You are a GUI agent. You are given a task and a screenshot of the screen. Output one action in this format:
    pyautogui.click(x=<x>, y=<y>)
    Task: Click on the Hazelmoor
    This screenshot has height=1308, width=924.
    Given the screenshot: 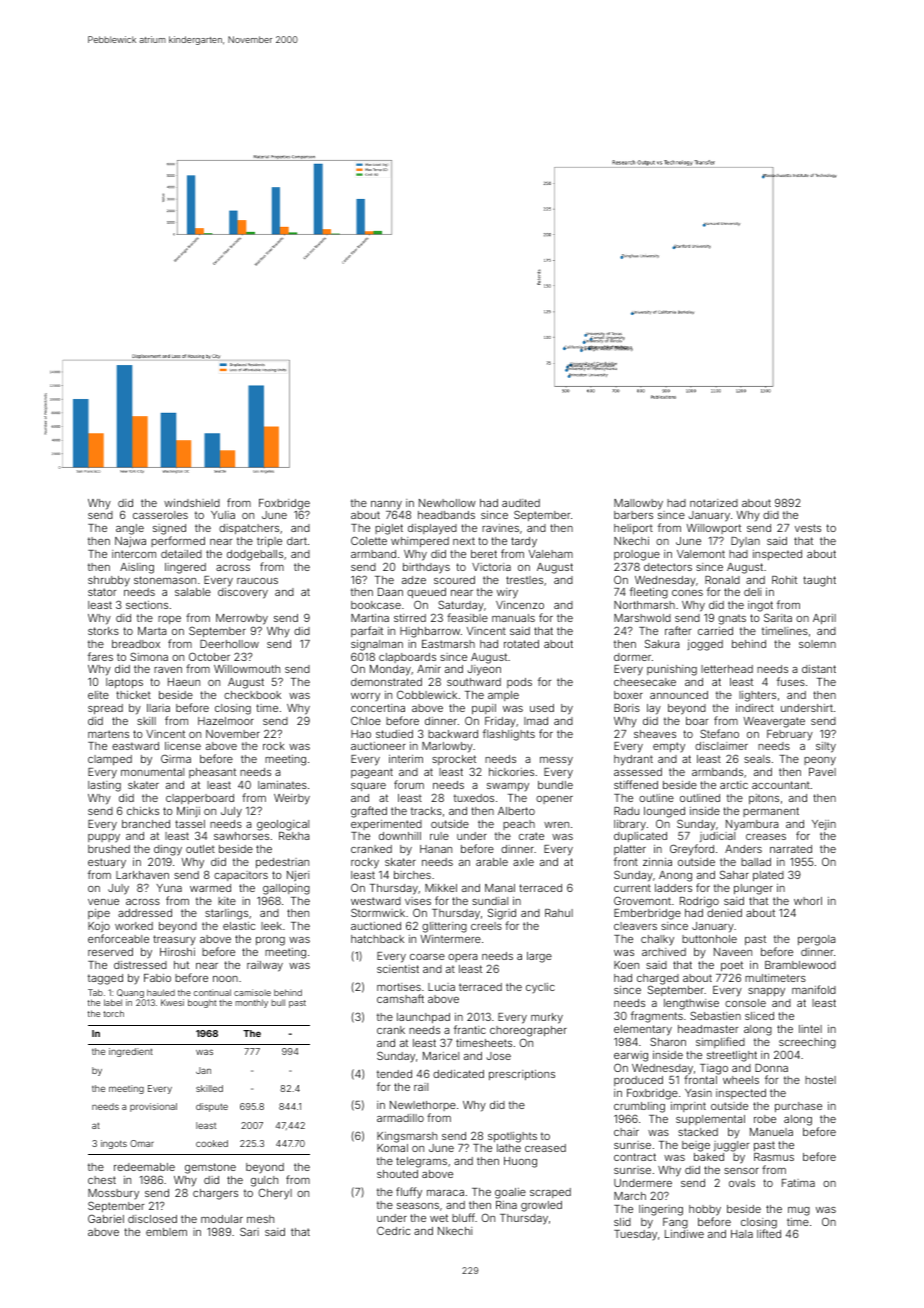 What is the action you would take?
    pyautogui.click(x=226, y=721)
